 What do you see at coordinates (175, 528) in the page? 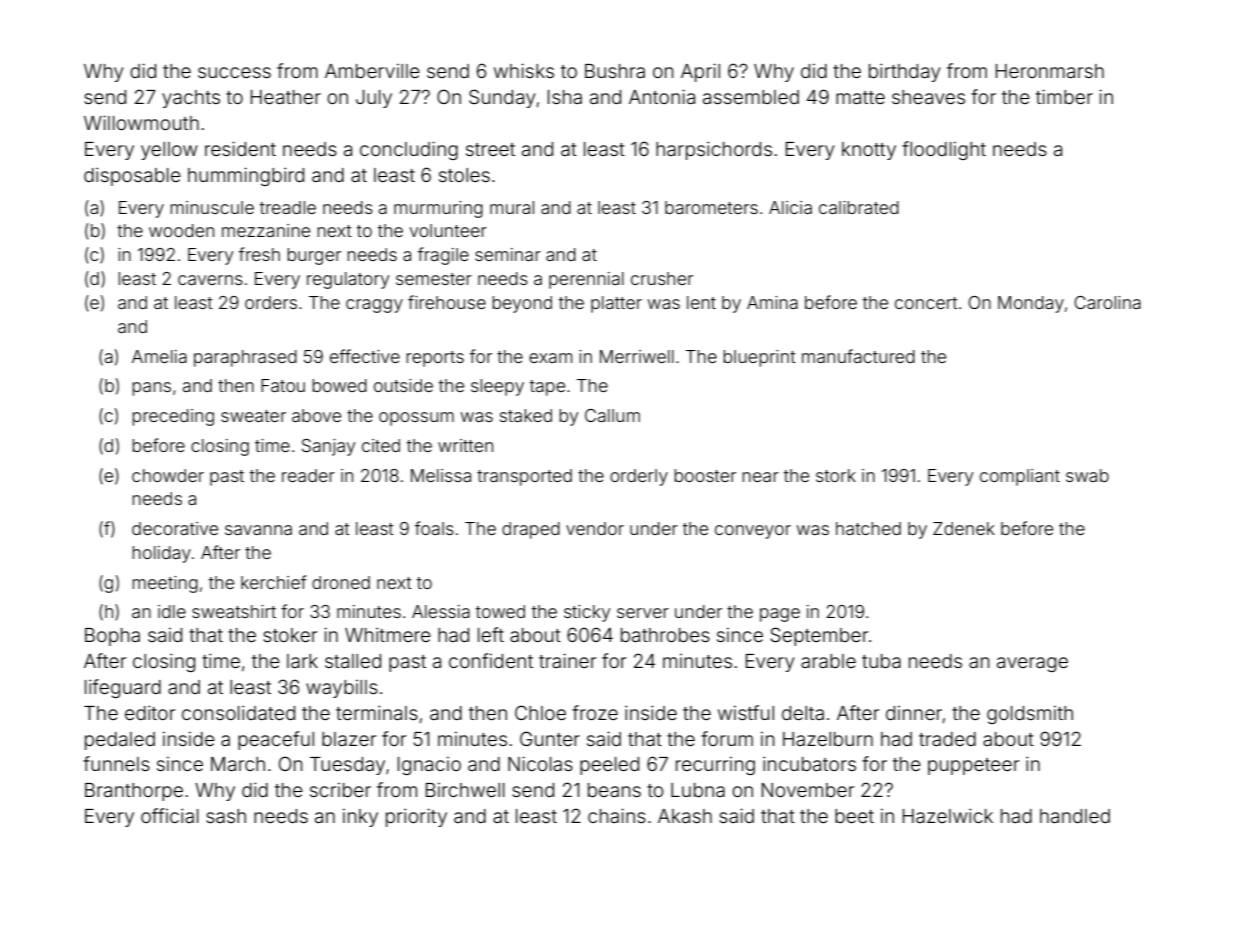
I see `decorative` at bounding box center [175, 528].
